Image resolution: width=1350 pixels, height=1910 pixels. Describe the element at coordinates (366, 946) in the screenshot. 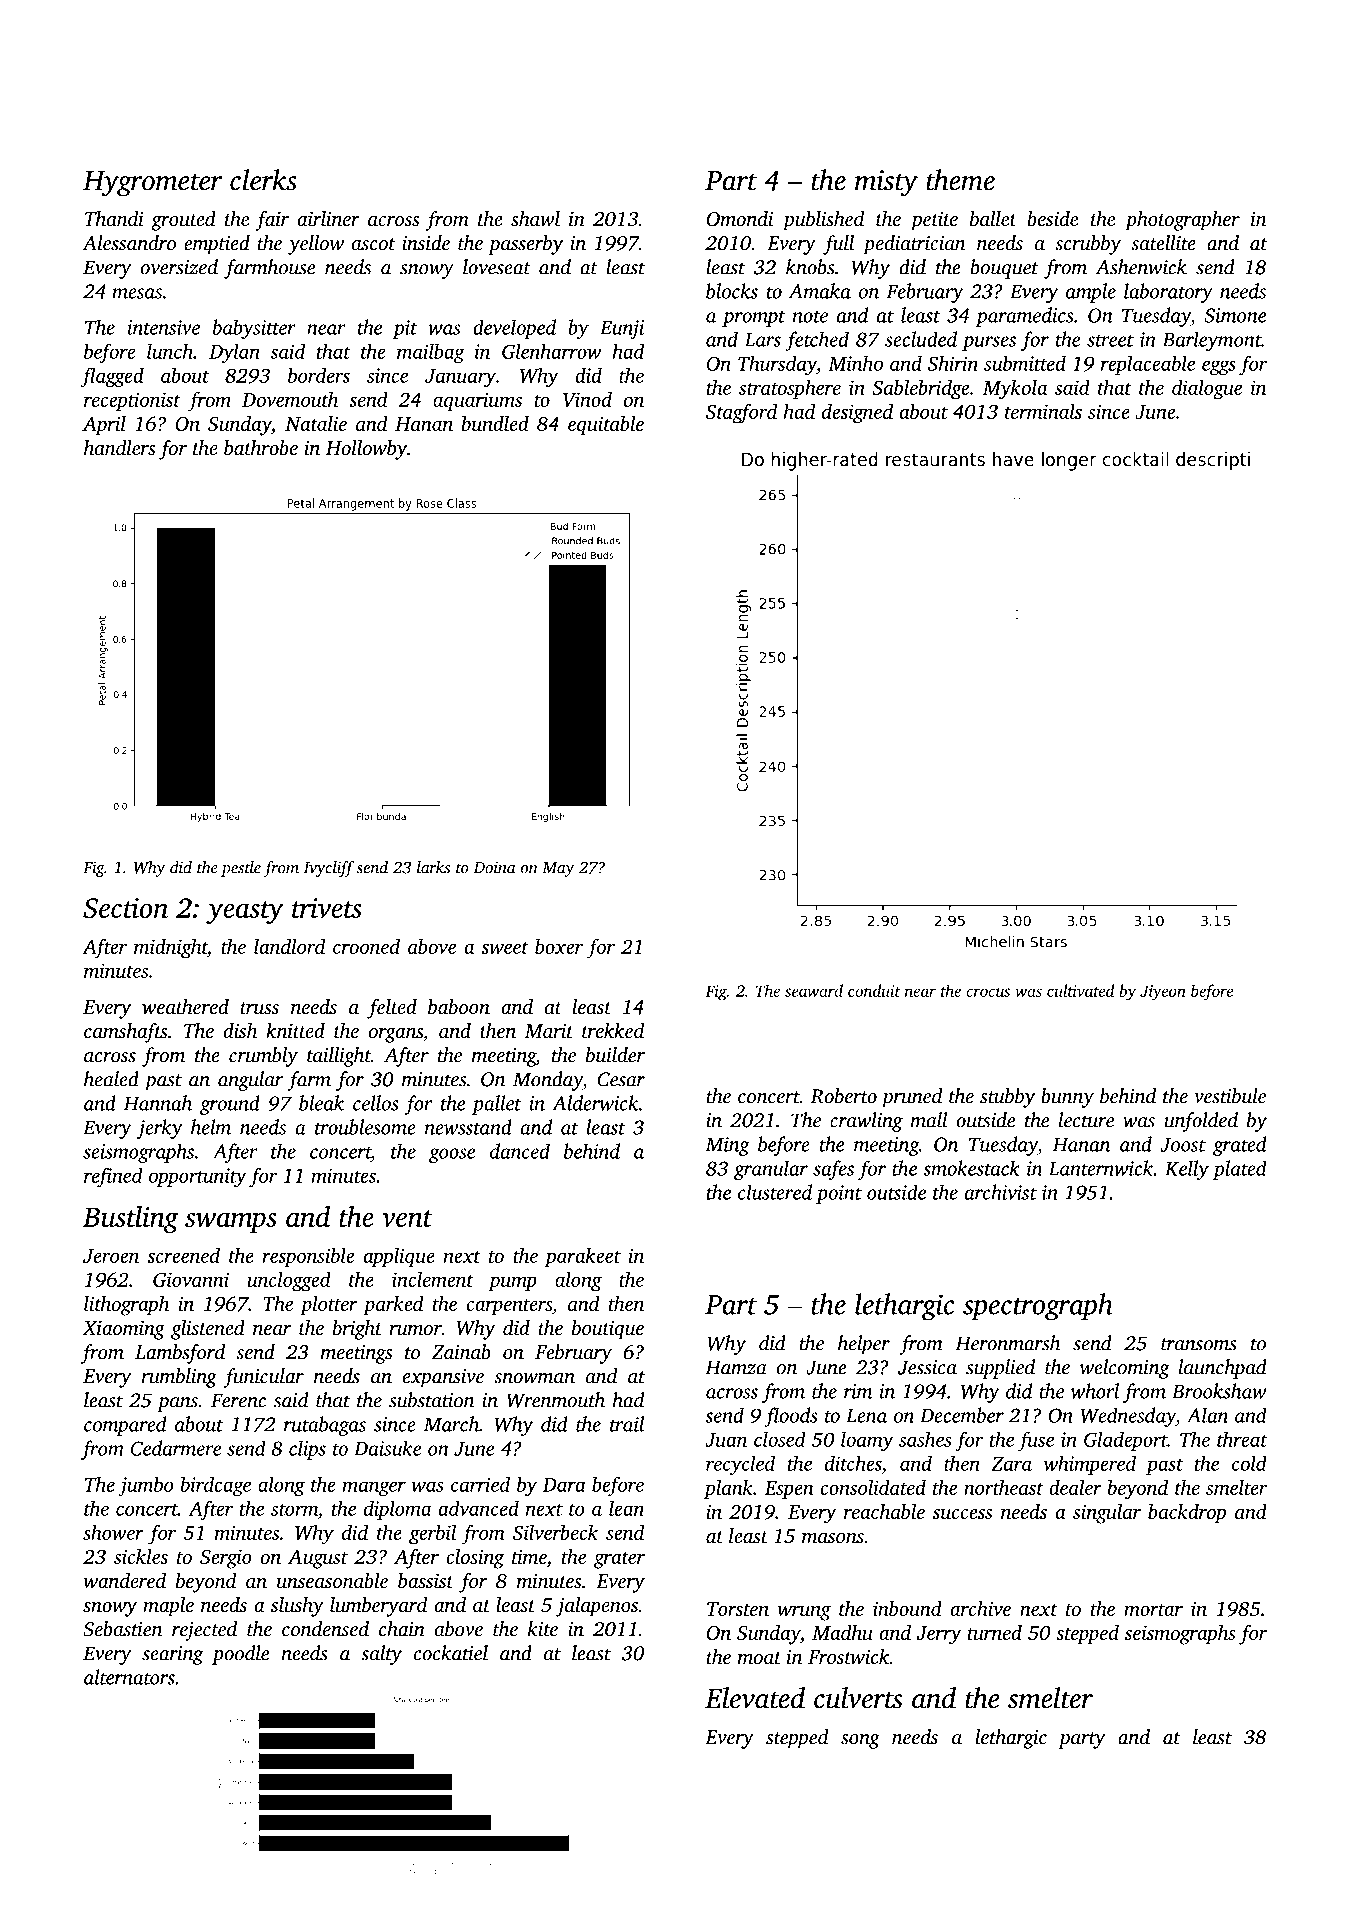

I see `crooned` at that location.
